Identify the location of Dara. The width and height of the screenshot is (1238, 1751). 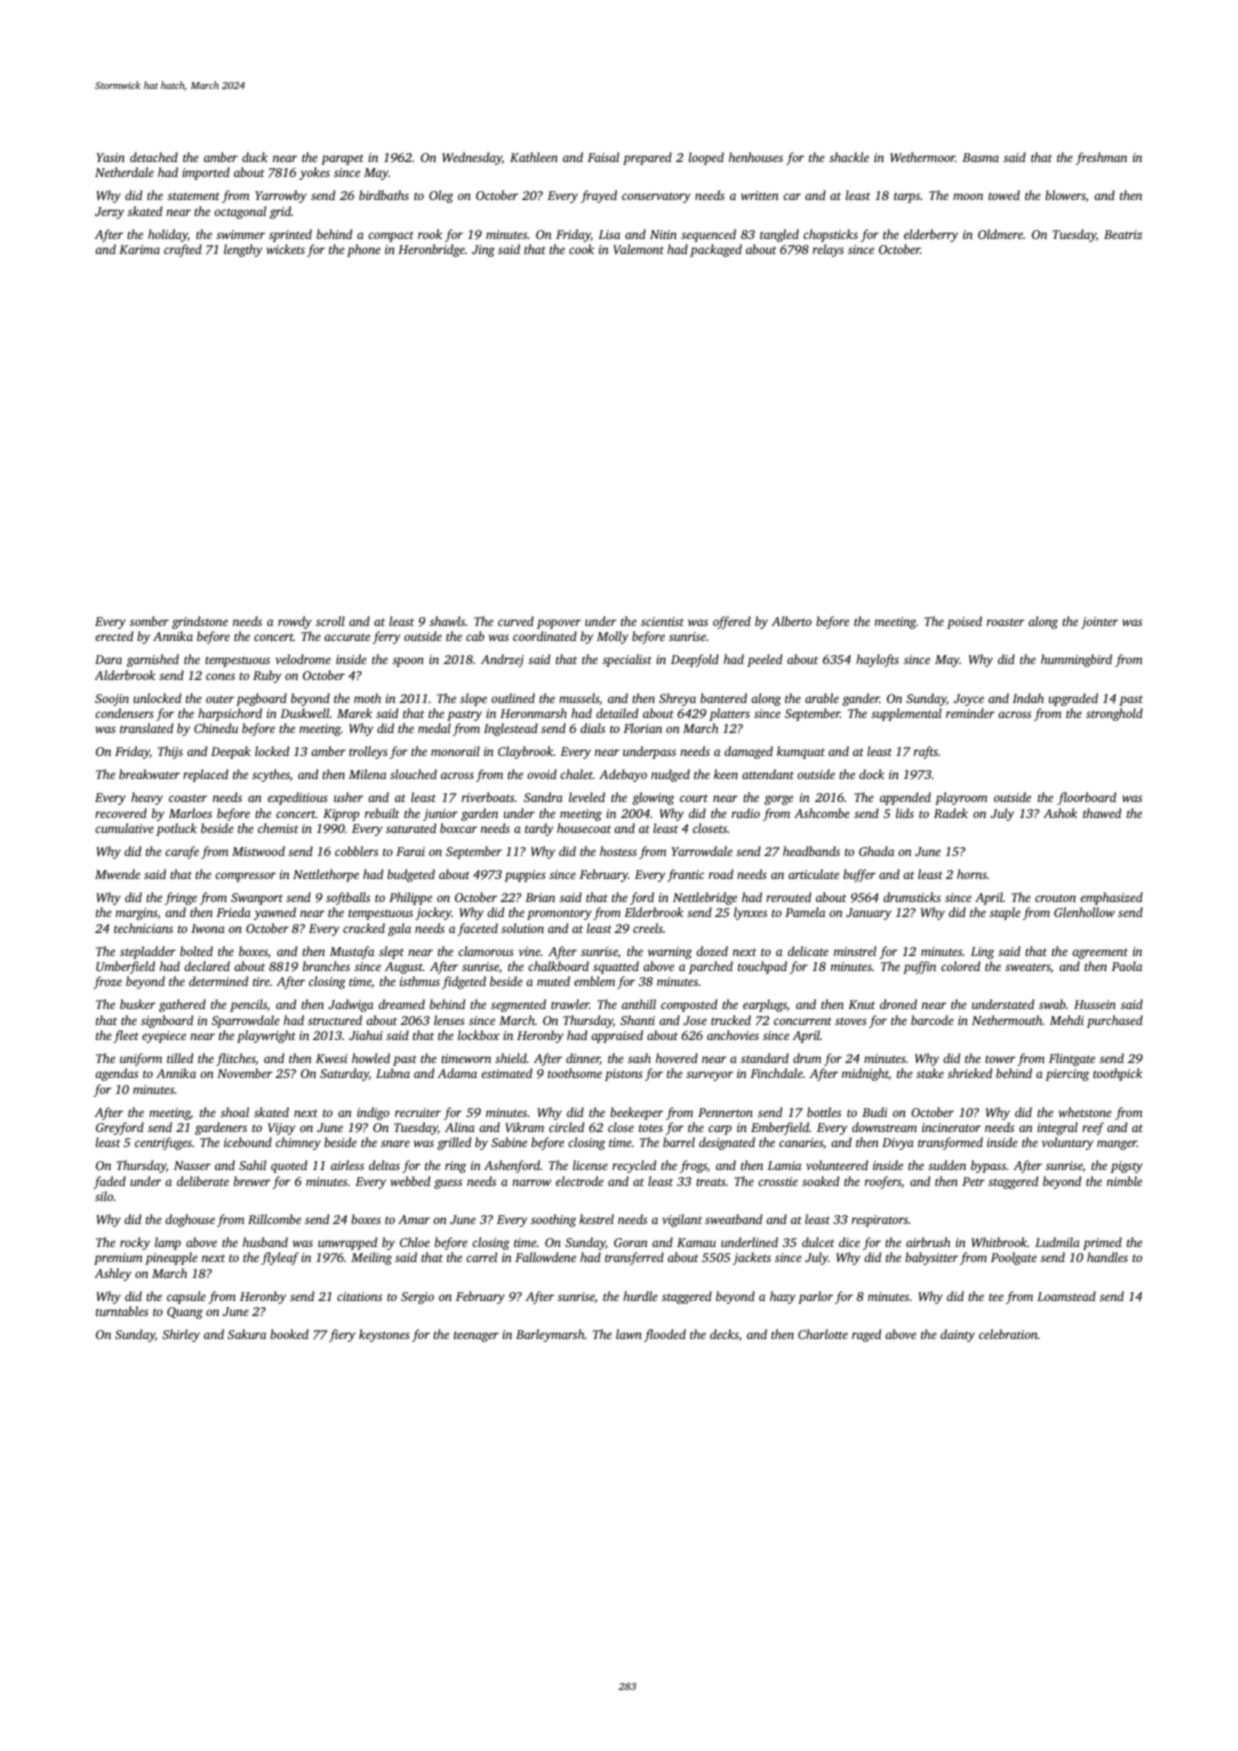
(108, 659).
